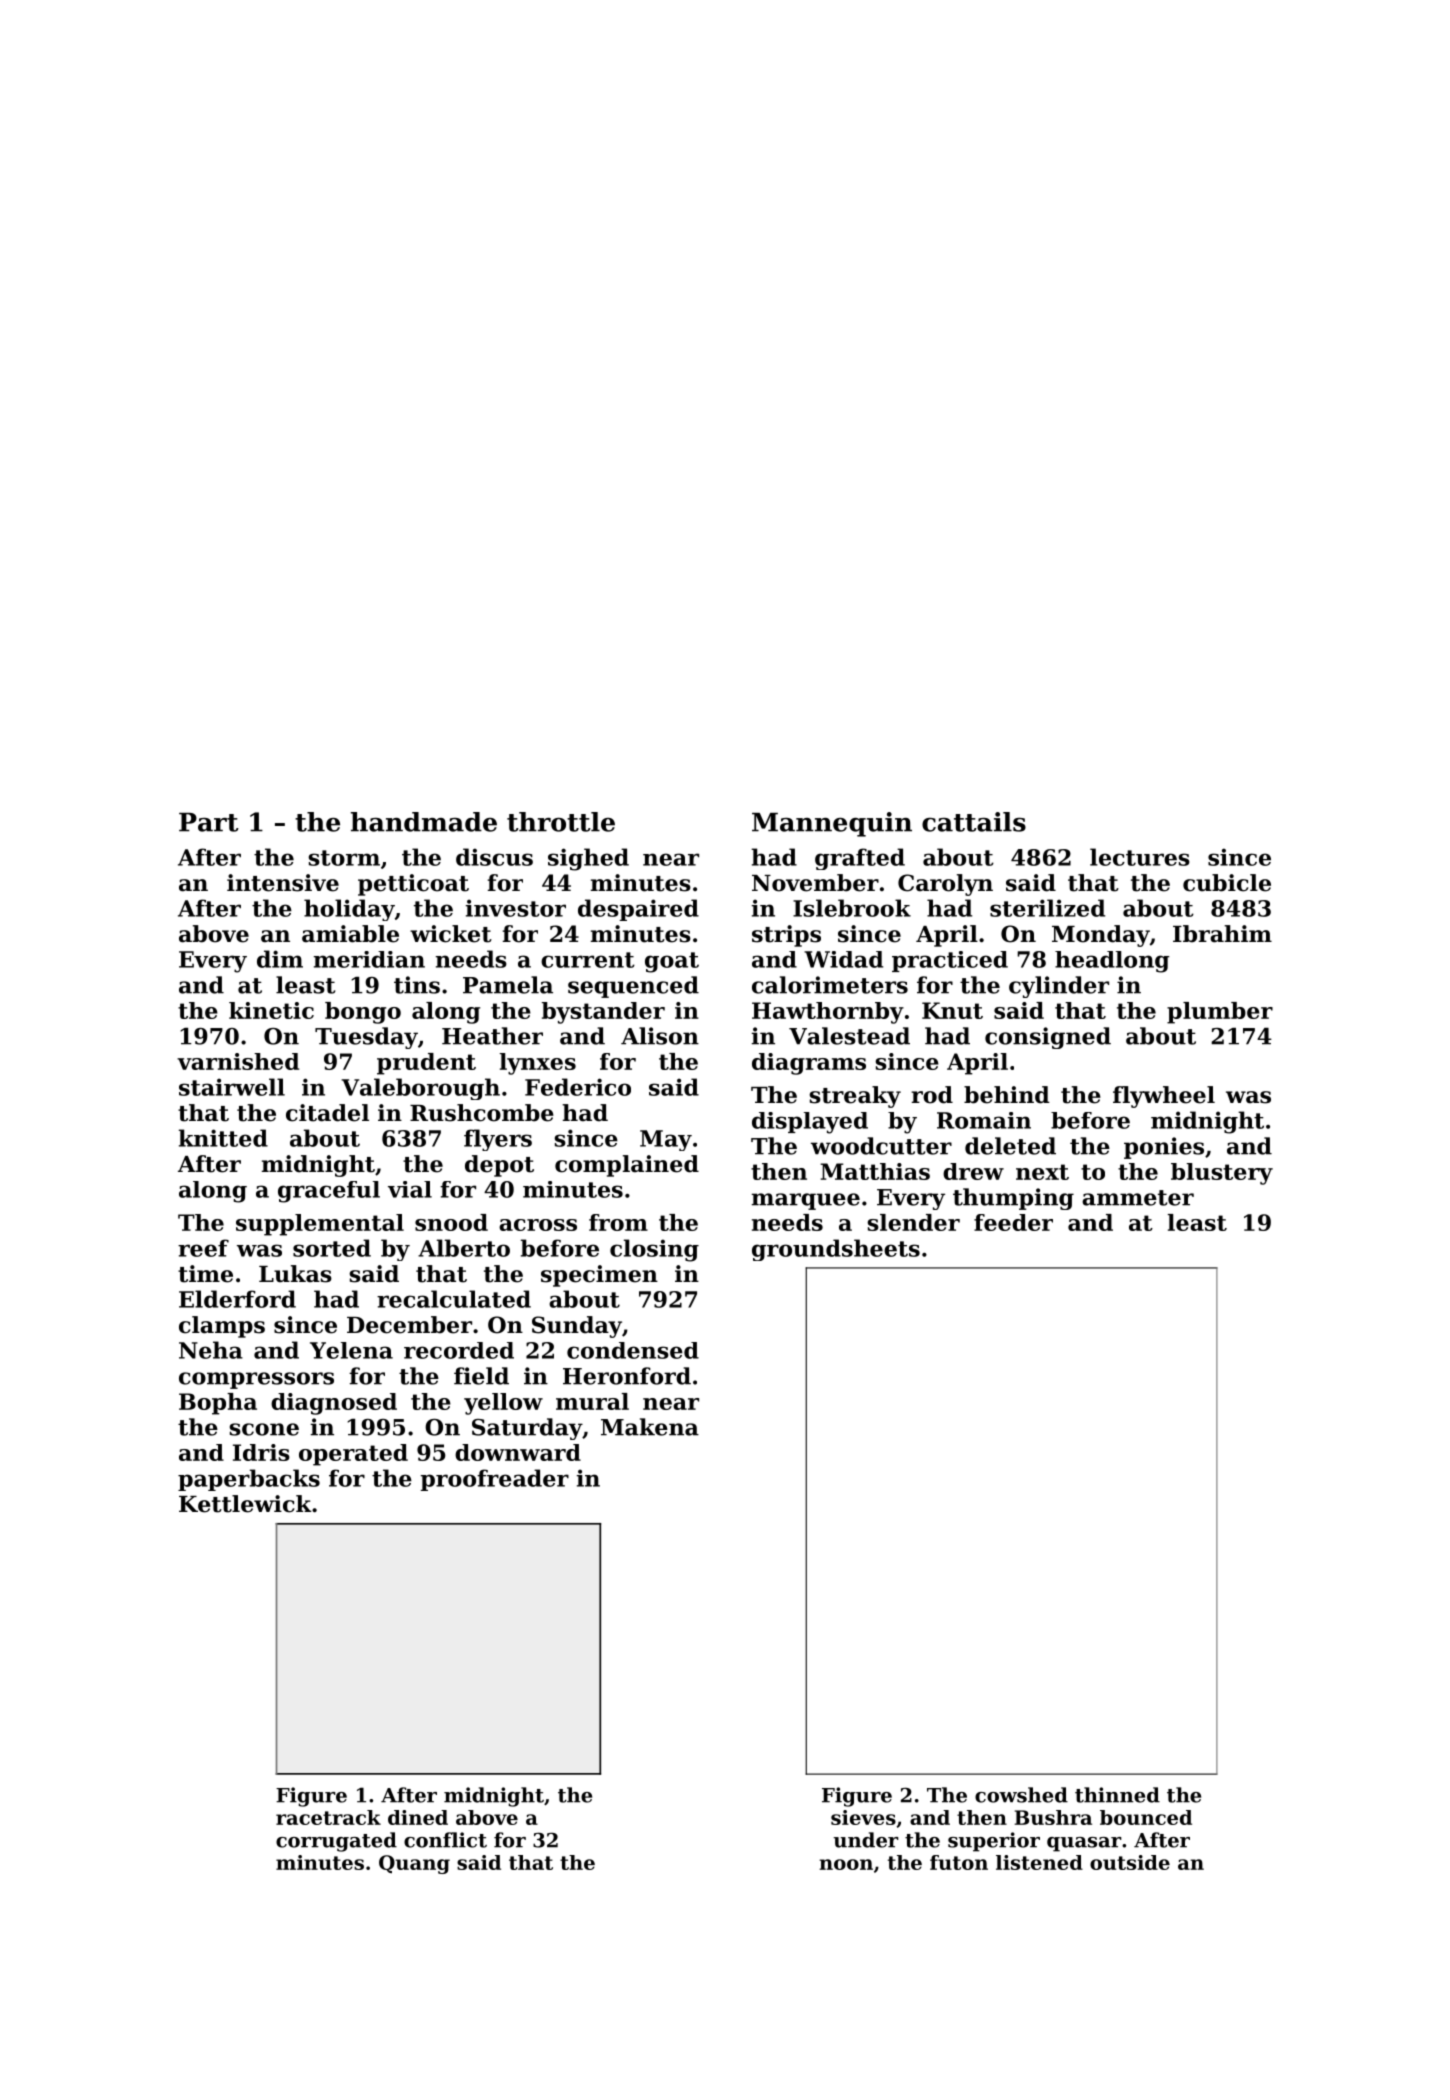  What do you see at coordinates (627, 1376) in the screenshot?
I see `Heronford` at bounding box center [627, 1376].
